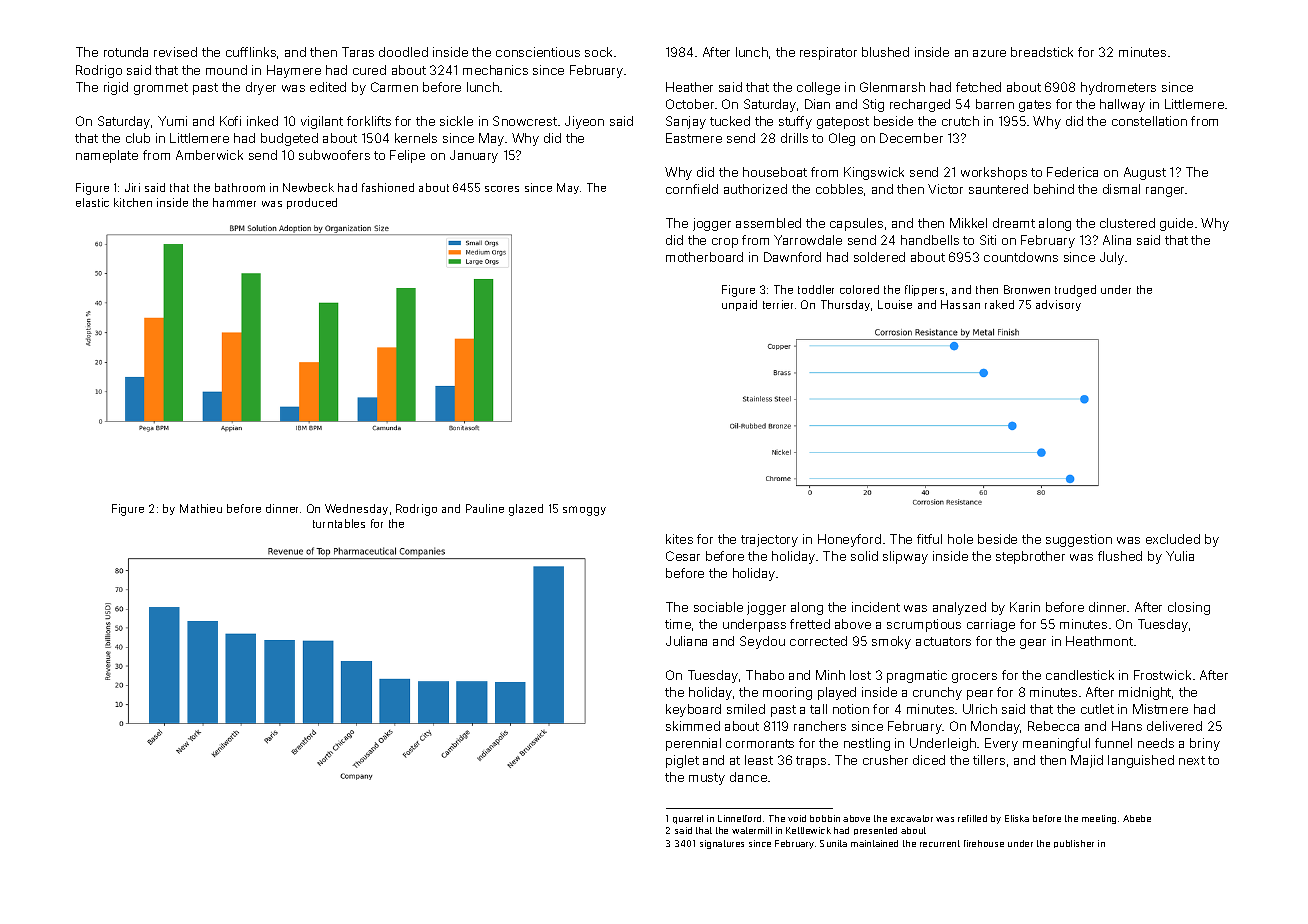 The height and width of the image is (924, 1308). What do you see at coordinates (312, 203) in the image?
I see `produced` at bounding box center [312, 203].
